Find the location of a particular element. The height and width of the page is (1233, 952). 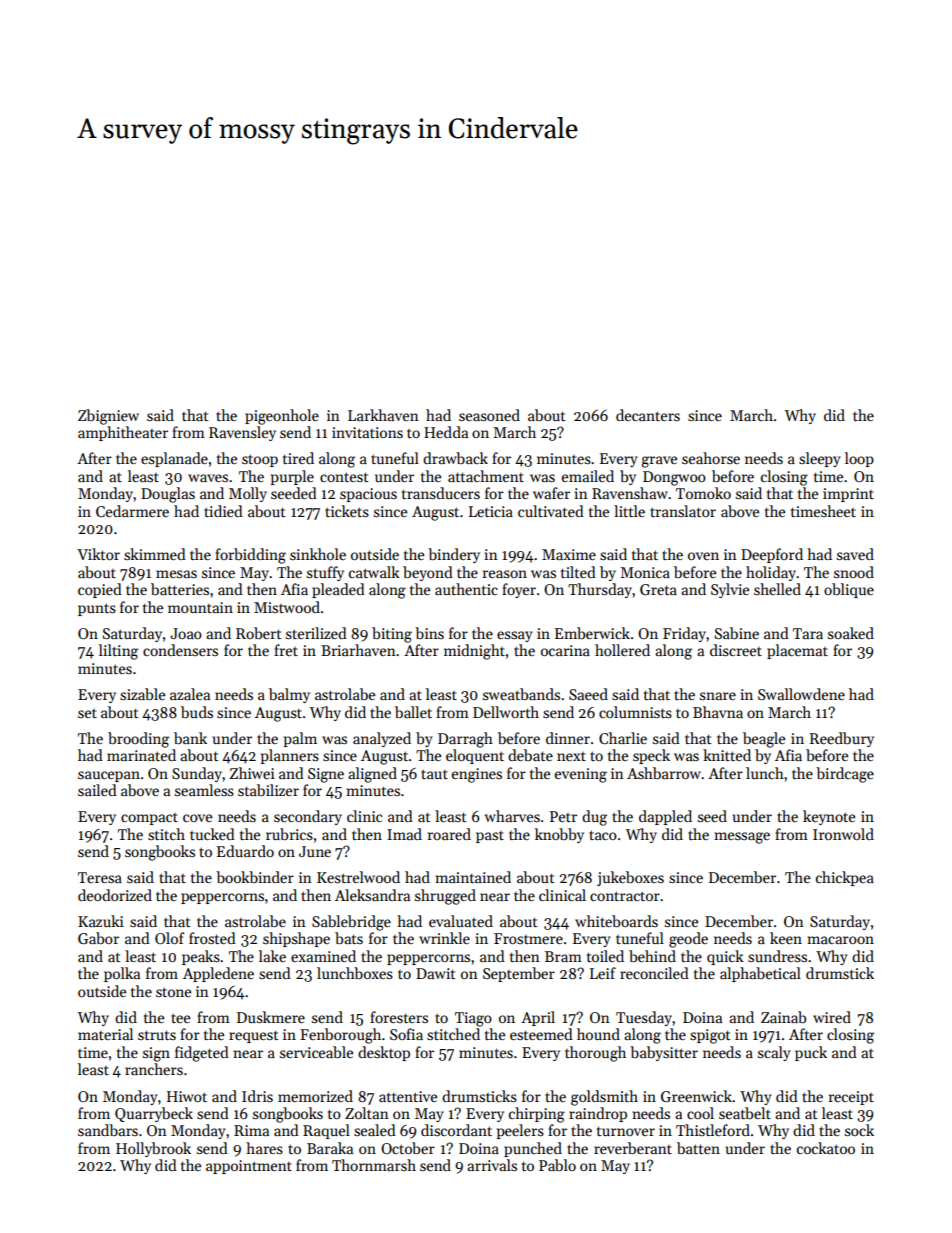

esteemed is located at coordinates (541, 1034).
